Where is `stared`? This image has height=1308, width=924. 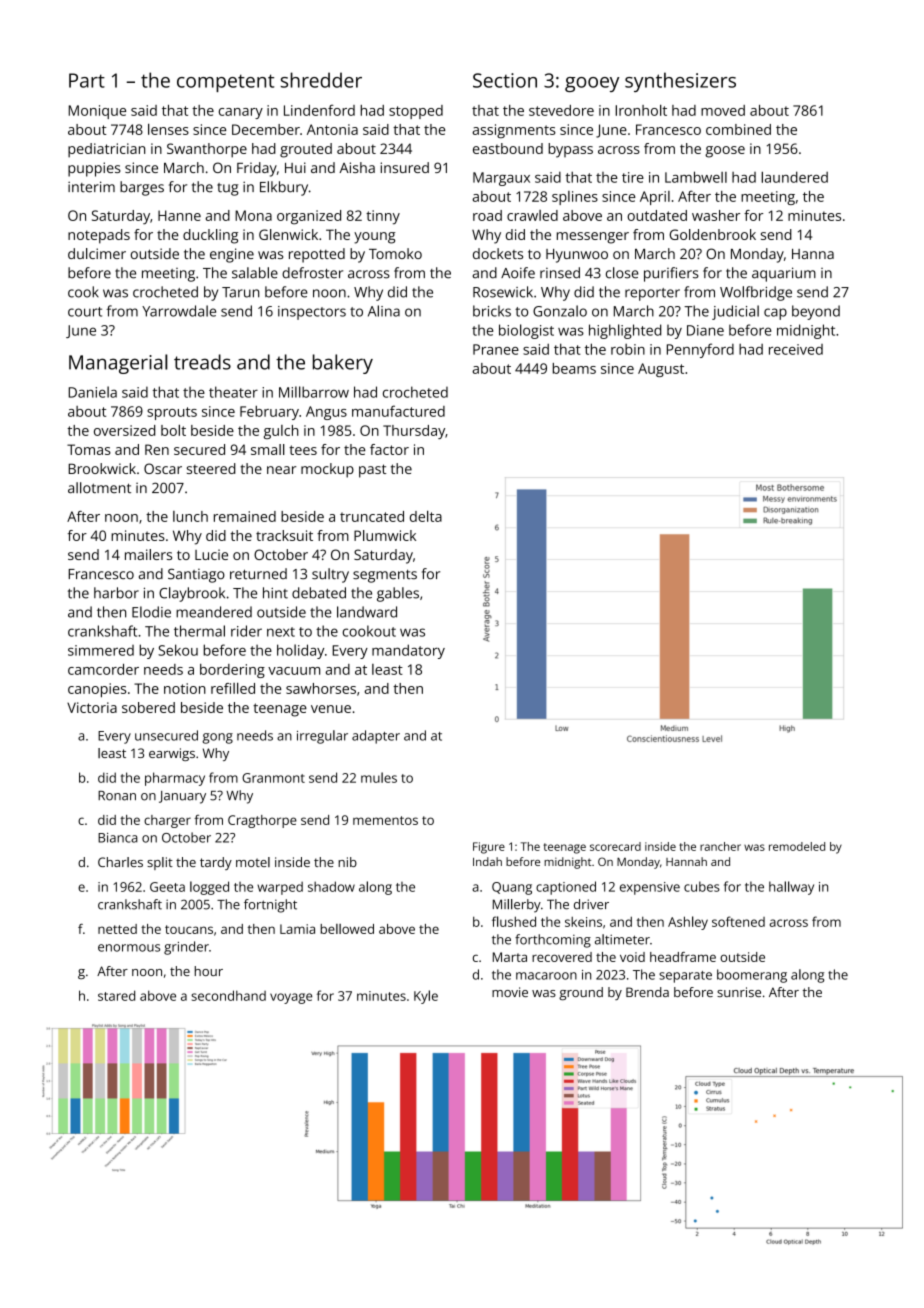
stared is located at coordinates (116, 995).
